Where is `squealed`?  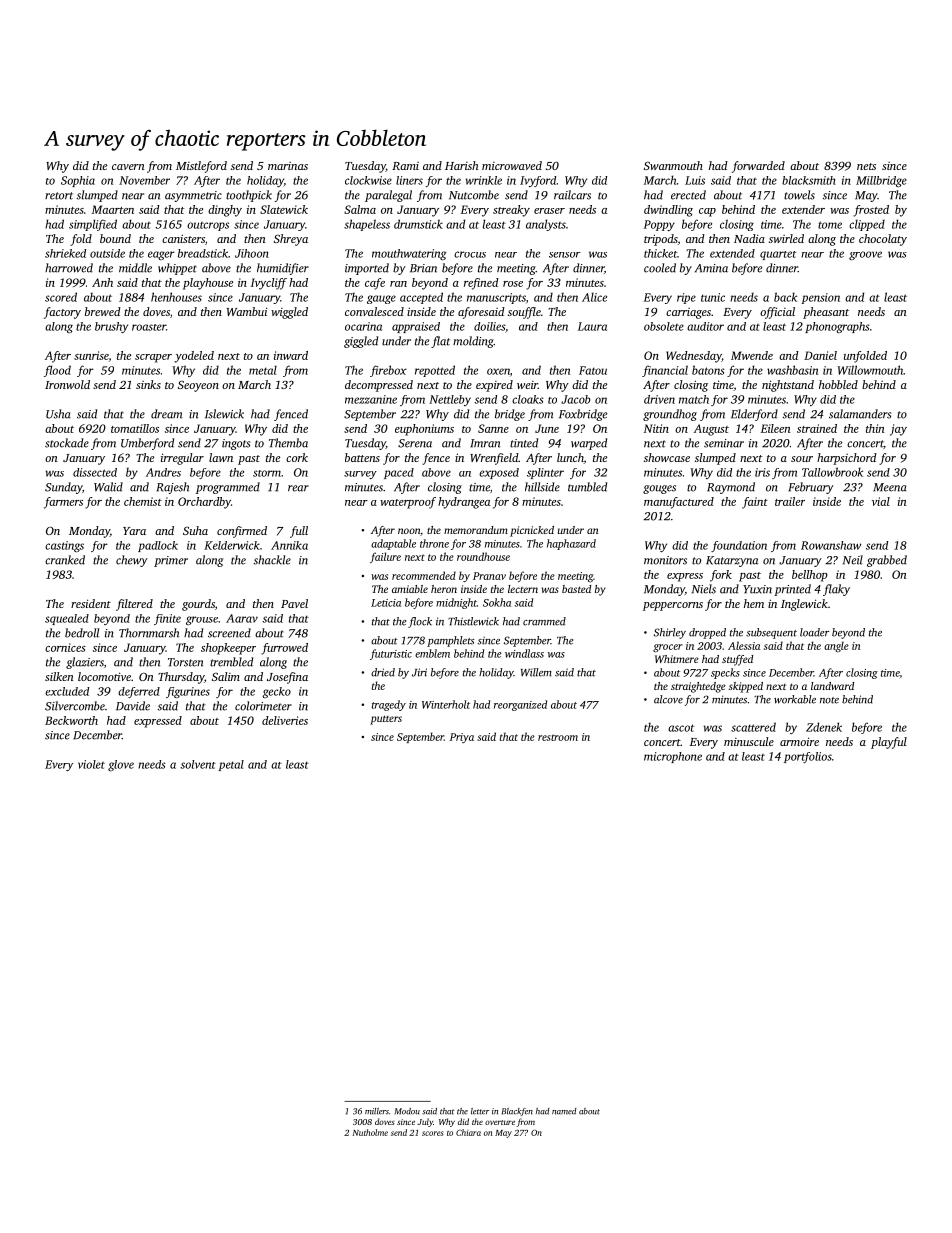
squealed is located at coordinates (67, 619).
